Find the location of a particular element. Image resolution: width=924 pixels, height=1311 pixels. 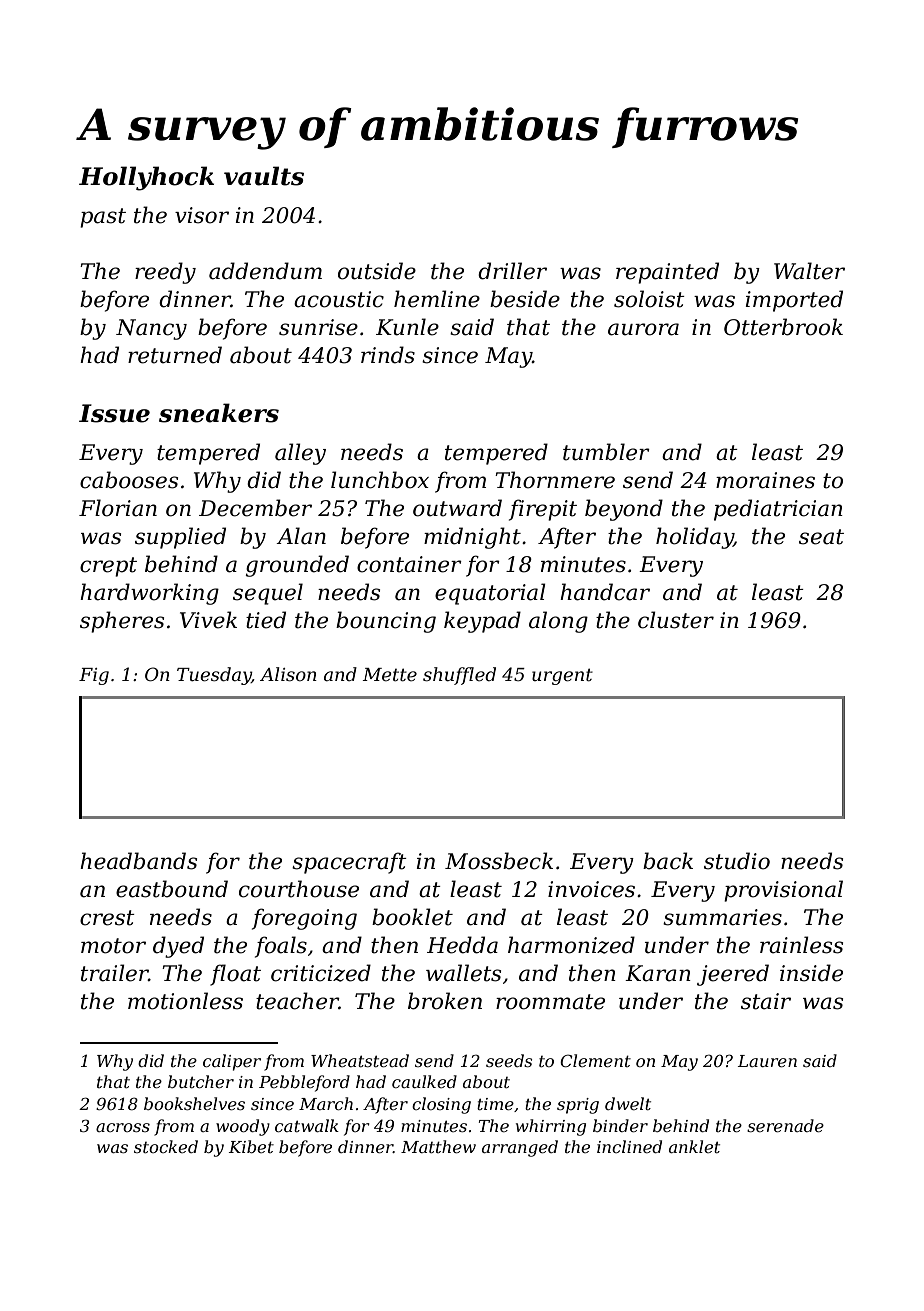

bouncing is located at coordinates (386, 622).
